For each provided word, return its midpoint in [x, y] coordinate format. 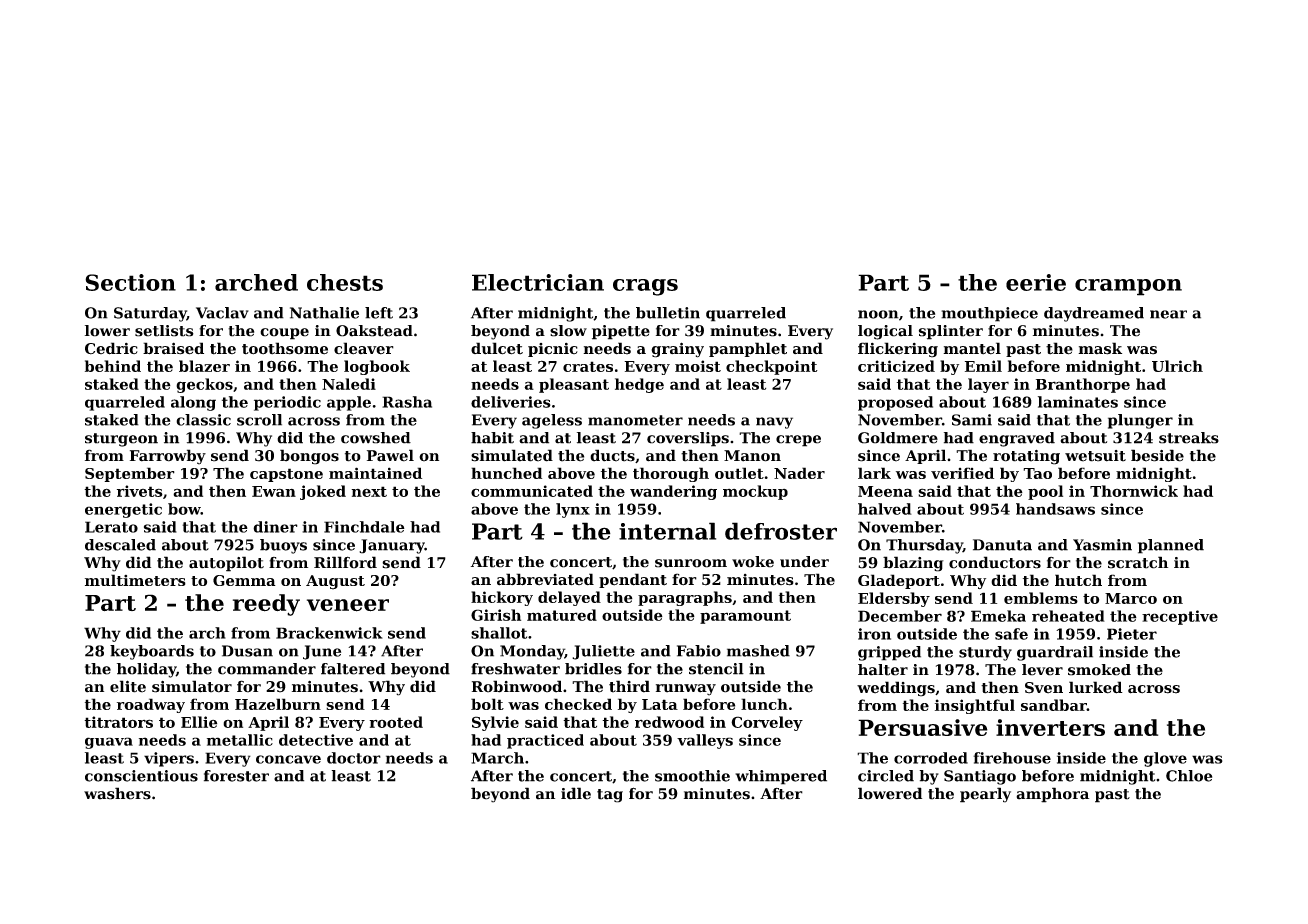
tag [610, 796]
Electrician [538, 282]
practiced [545, 741]
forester [236, 776]
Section [130, 282]
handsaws [1055, 509]
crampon [1128, 287]
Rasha [407, 402]
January [392, 546]
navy [774, 423]
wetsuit [1095, 456]
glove [1165, 759]
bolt [487, 704]
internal [667, 531]
